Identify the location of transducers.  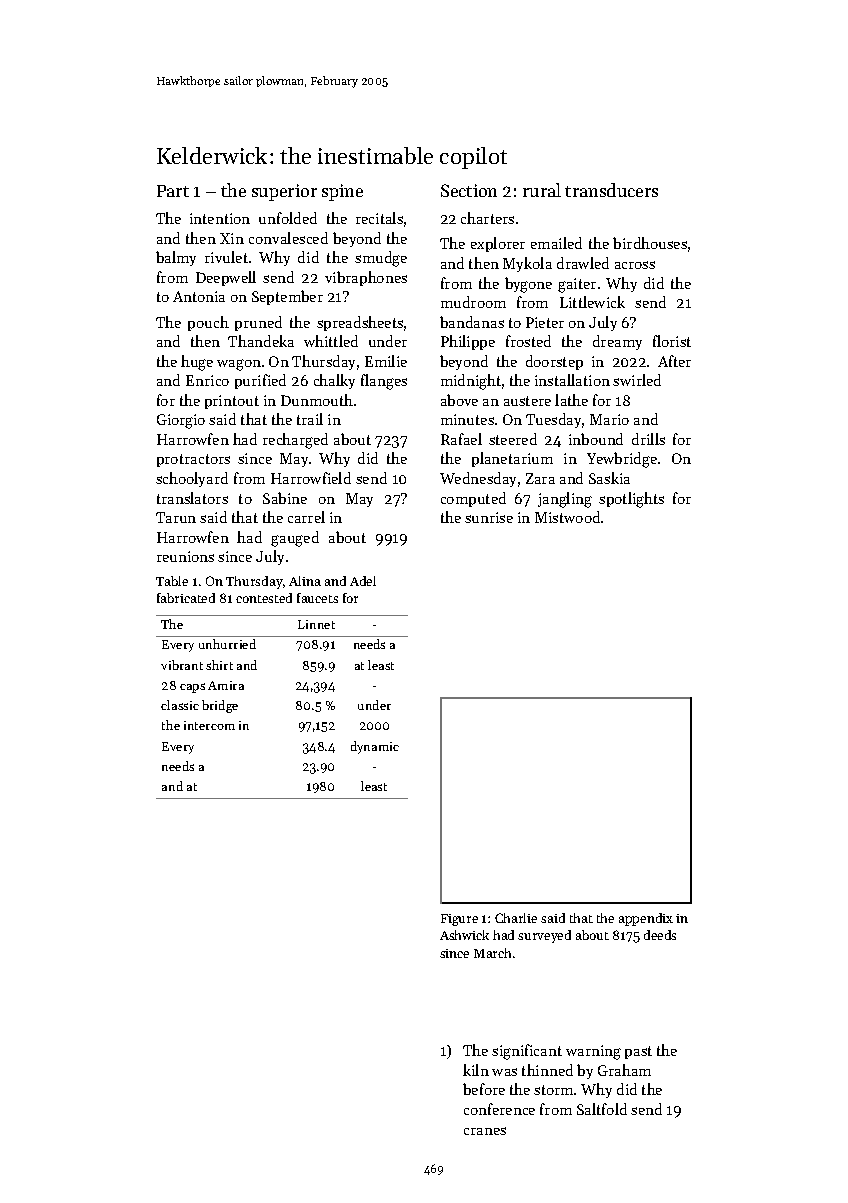
(611, 190).
